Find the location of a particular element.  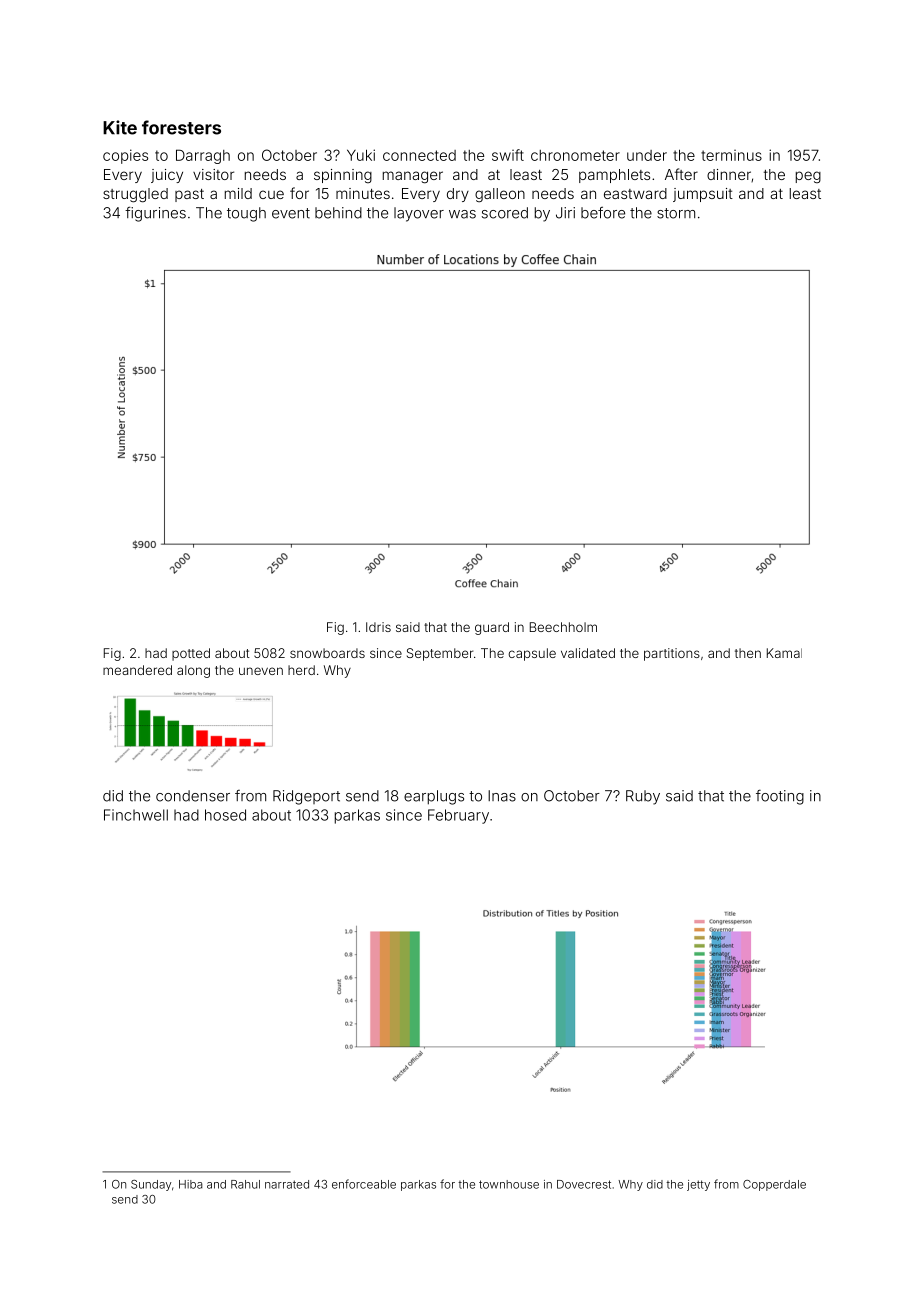

Hiba is located at coordinates (191, 1184).
